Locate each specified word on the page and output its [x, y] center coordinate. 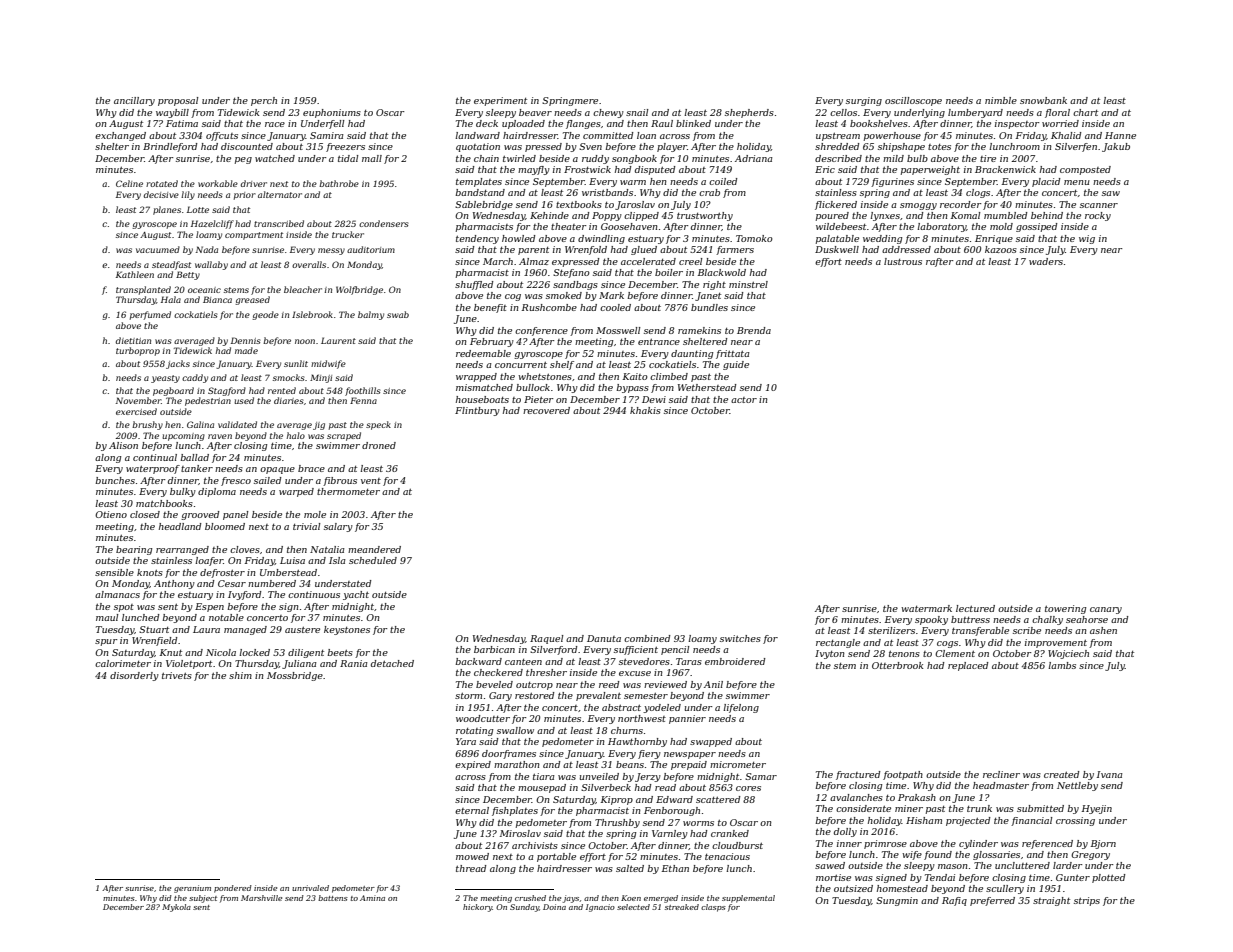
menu [1077, 182]
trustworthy [705, 216]
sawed [830, 865]
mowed [472, 856]
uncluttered [1022, 865]
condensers [384, 223]
